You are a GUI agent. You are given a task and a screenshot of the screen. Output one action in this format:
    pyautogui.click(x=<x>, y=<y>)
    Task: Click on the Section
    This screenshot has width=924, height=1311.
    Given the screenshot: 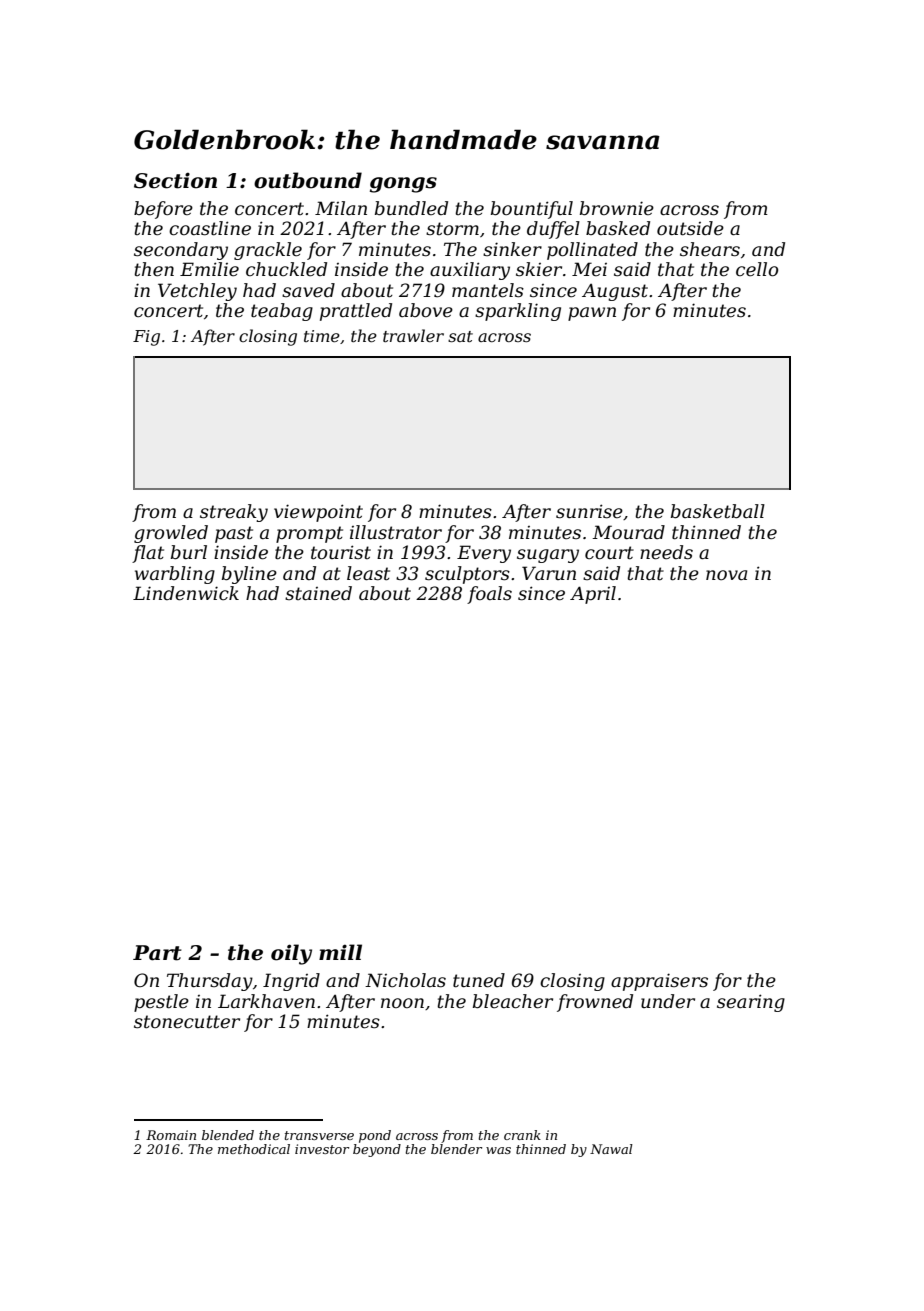 What is the action you would take?
    pyautogui.click(x=175, y=180)
